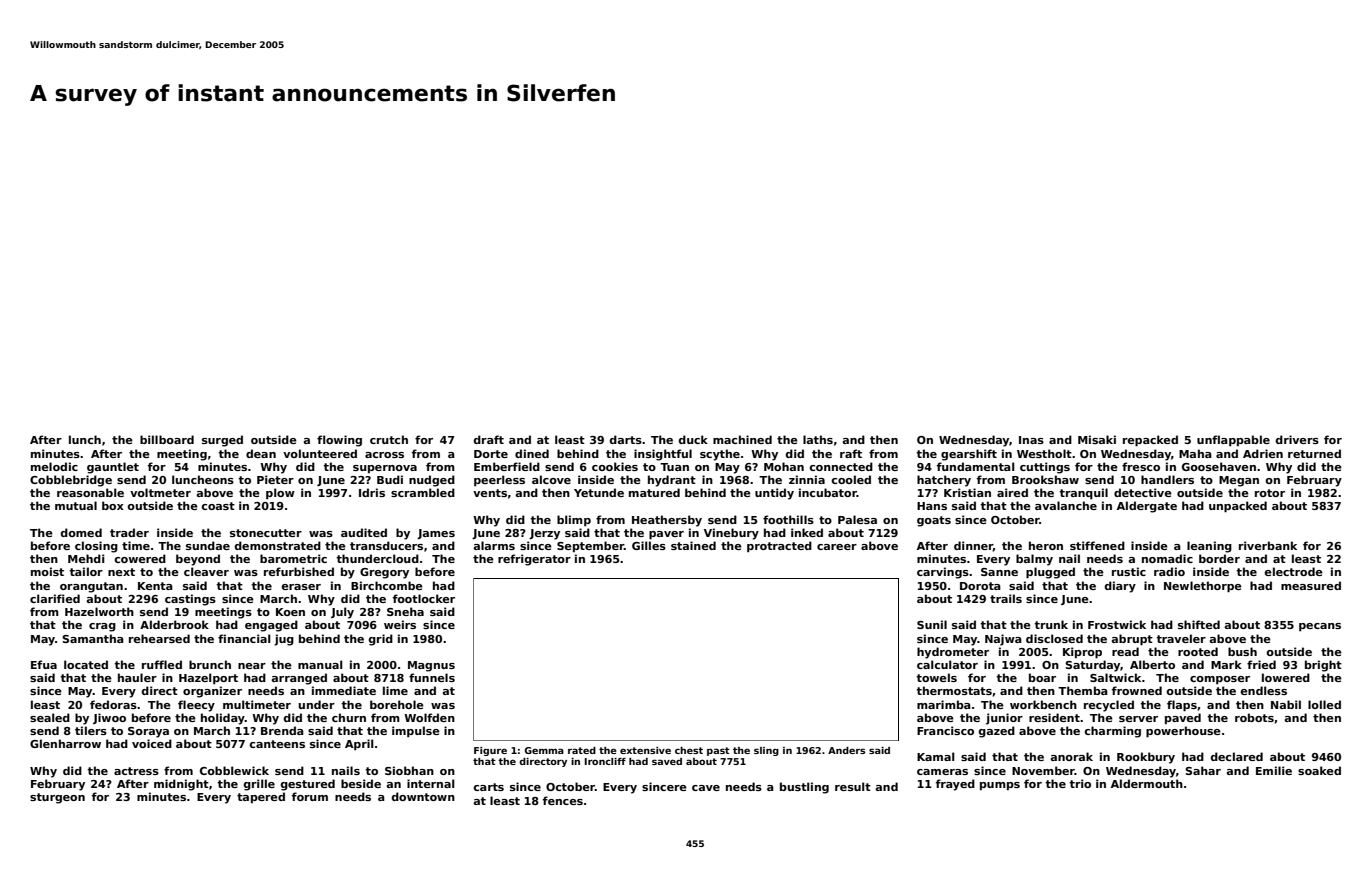  What do you see at coordinates (1167, 558) in the screenshot?
I see `nomadic` at bounding box center [1167, 558].
